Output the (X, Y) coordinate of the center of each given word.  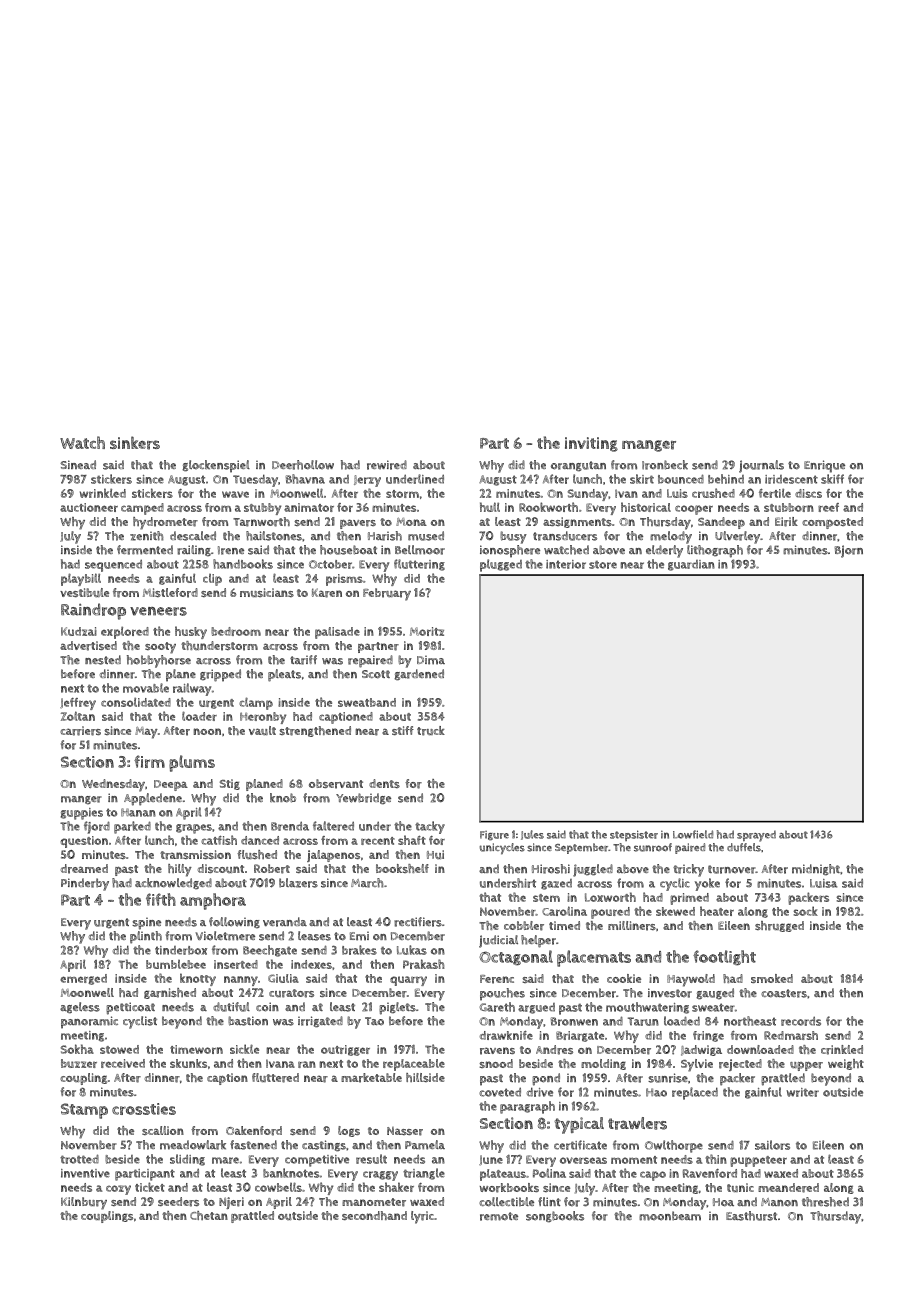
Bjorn (849, 551)
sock (805, 911)
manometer (374, 1202)
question (84, 842)
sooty (160, 648)
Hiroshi (551, 869)
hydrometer (165, 523)
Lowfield (693, 834)
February (387, 594)
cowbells (278, 1187)
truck (431, 731)
